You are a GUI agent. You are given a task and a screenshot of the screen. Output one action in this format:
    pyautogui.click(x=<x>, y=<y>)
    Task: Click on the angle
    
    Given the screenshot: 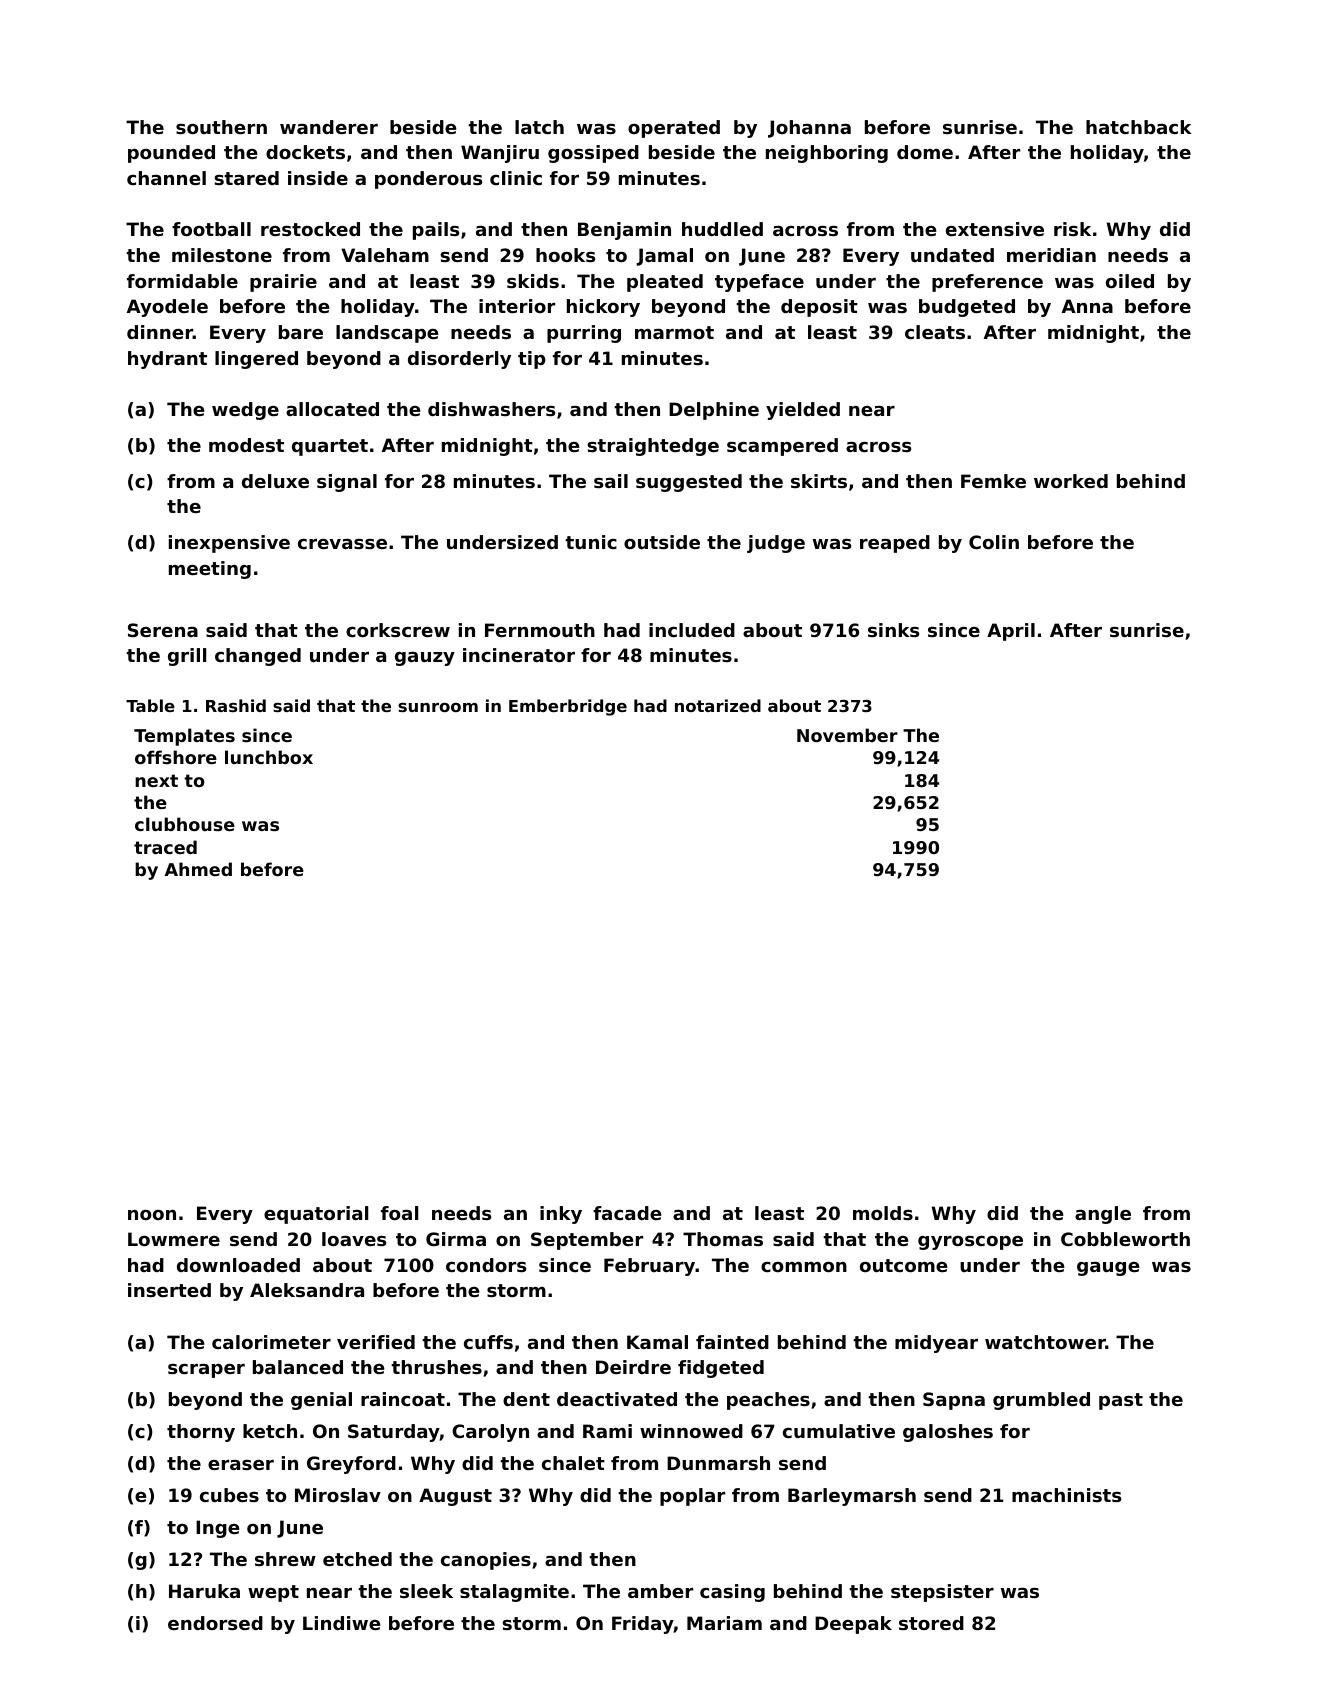 What is the action you would take?
    pyautogui.click(x=1103, y=1215)
